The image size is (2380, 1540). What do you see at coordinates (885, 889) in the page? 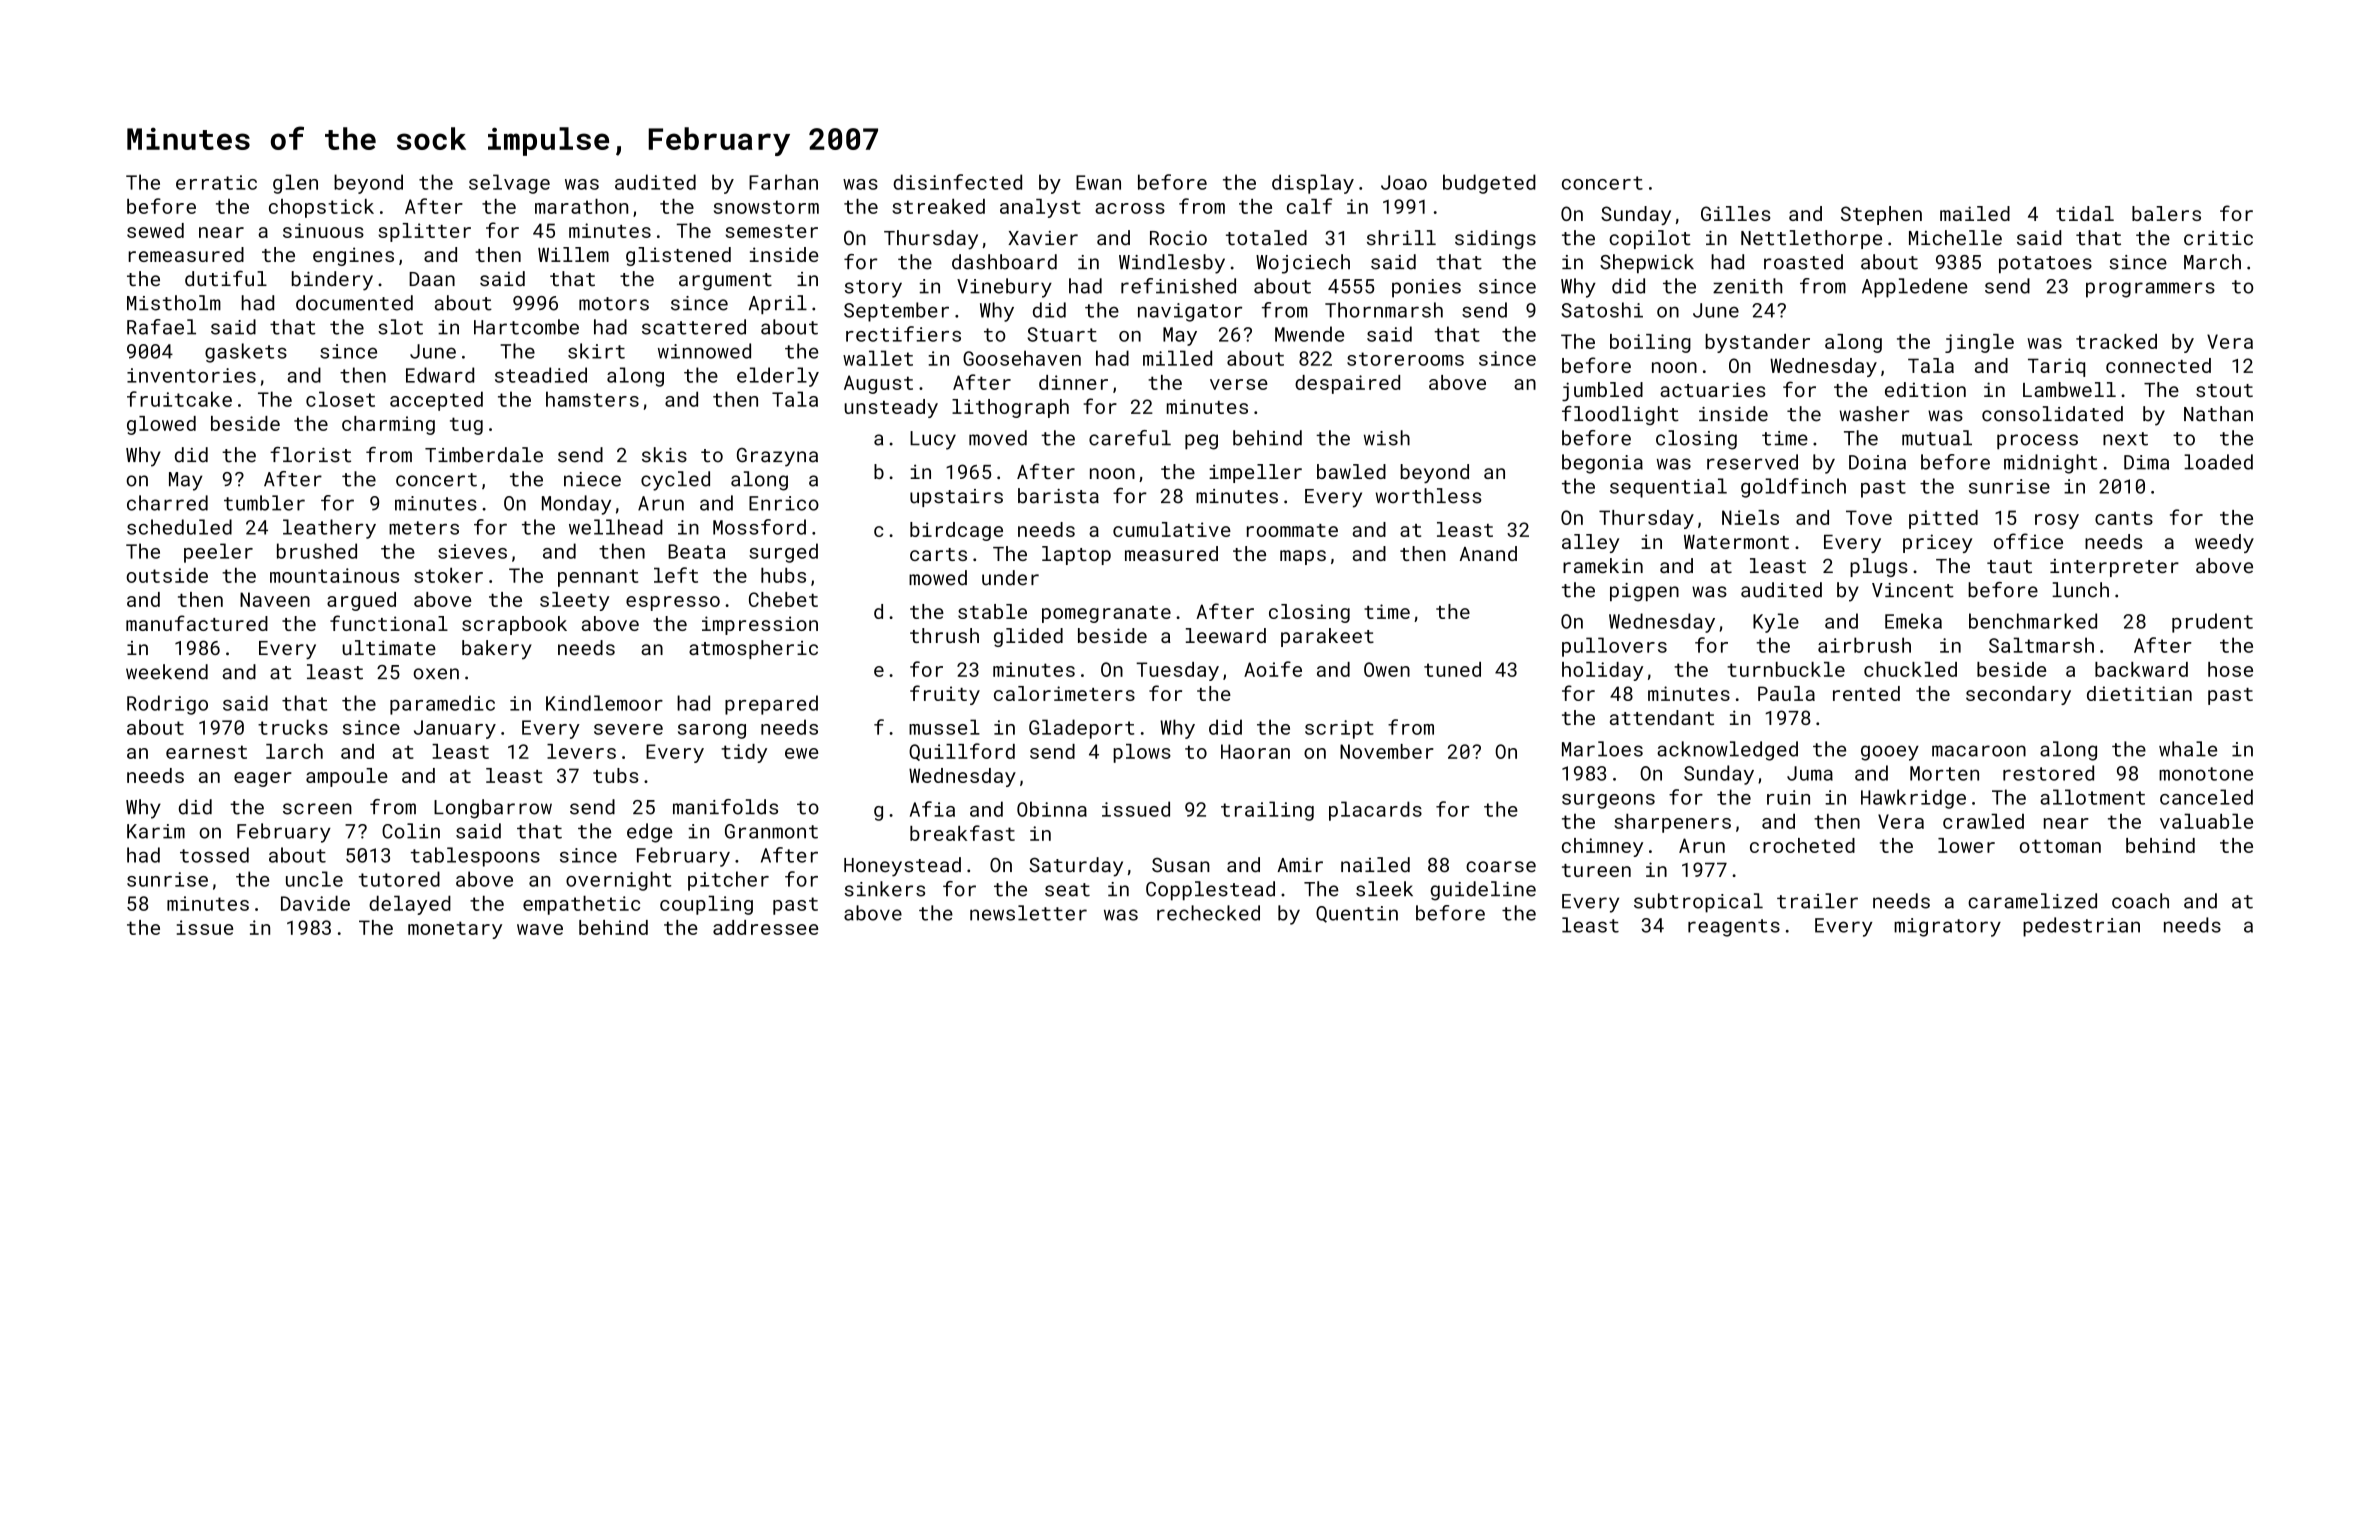
I see `sinkers` at bounding box center [885, 889].
